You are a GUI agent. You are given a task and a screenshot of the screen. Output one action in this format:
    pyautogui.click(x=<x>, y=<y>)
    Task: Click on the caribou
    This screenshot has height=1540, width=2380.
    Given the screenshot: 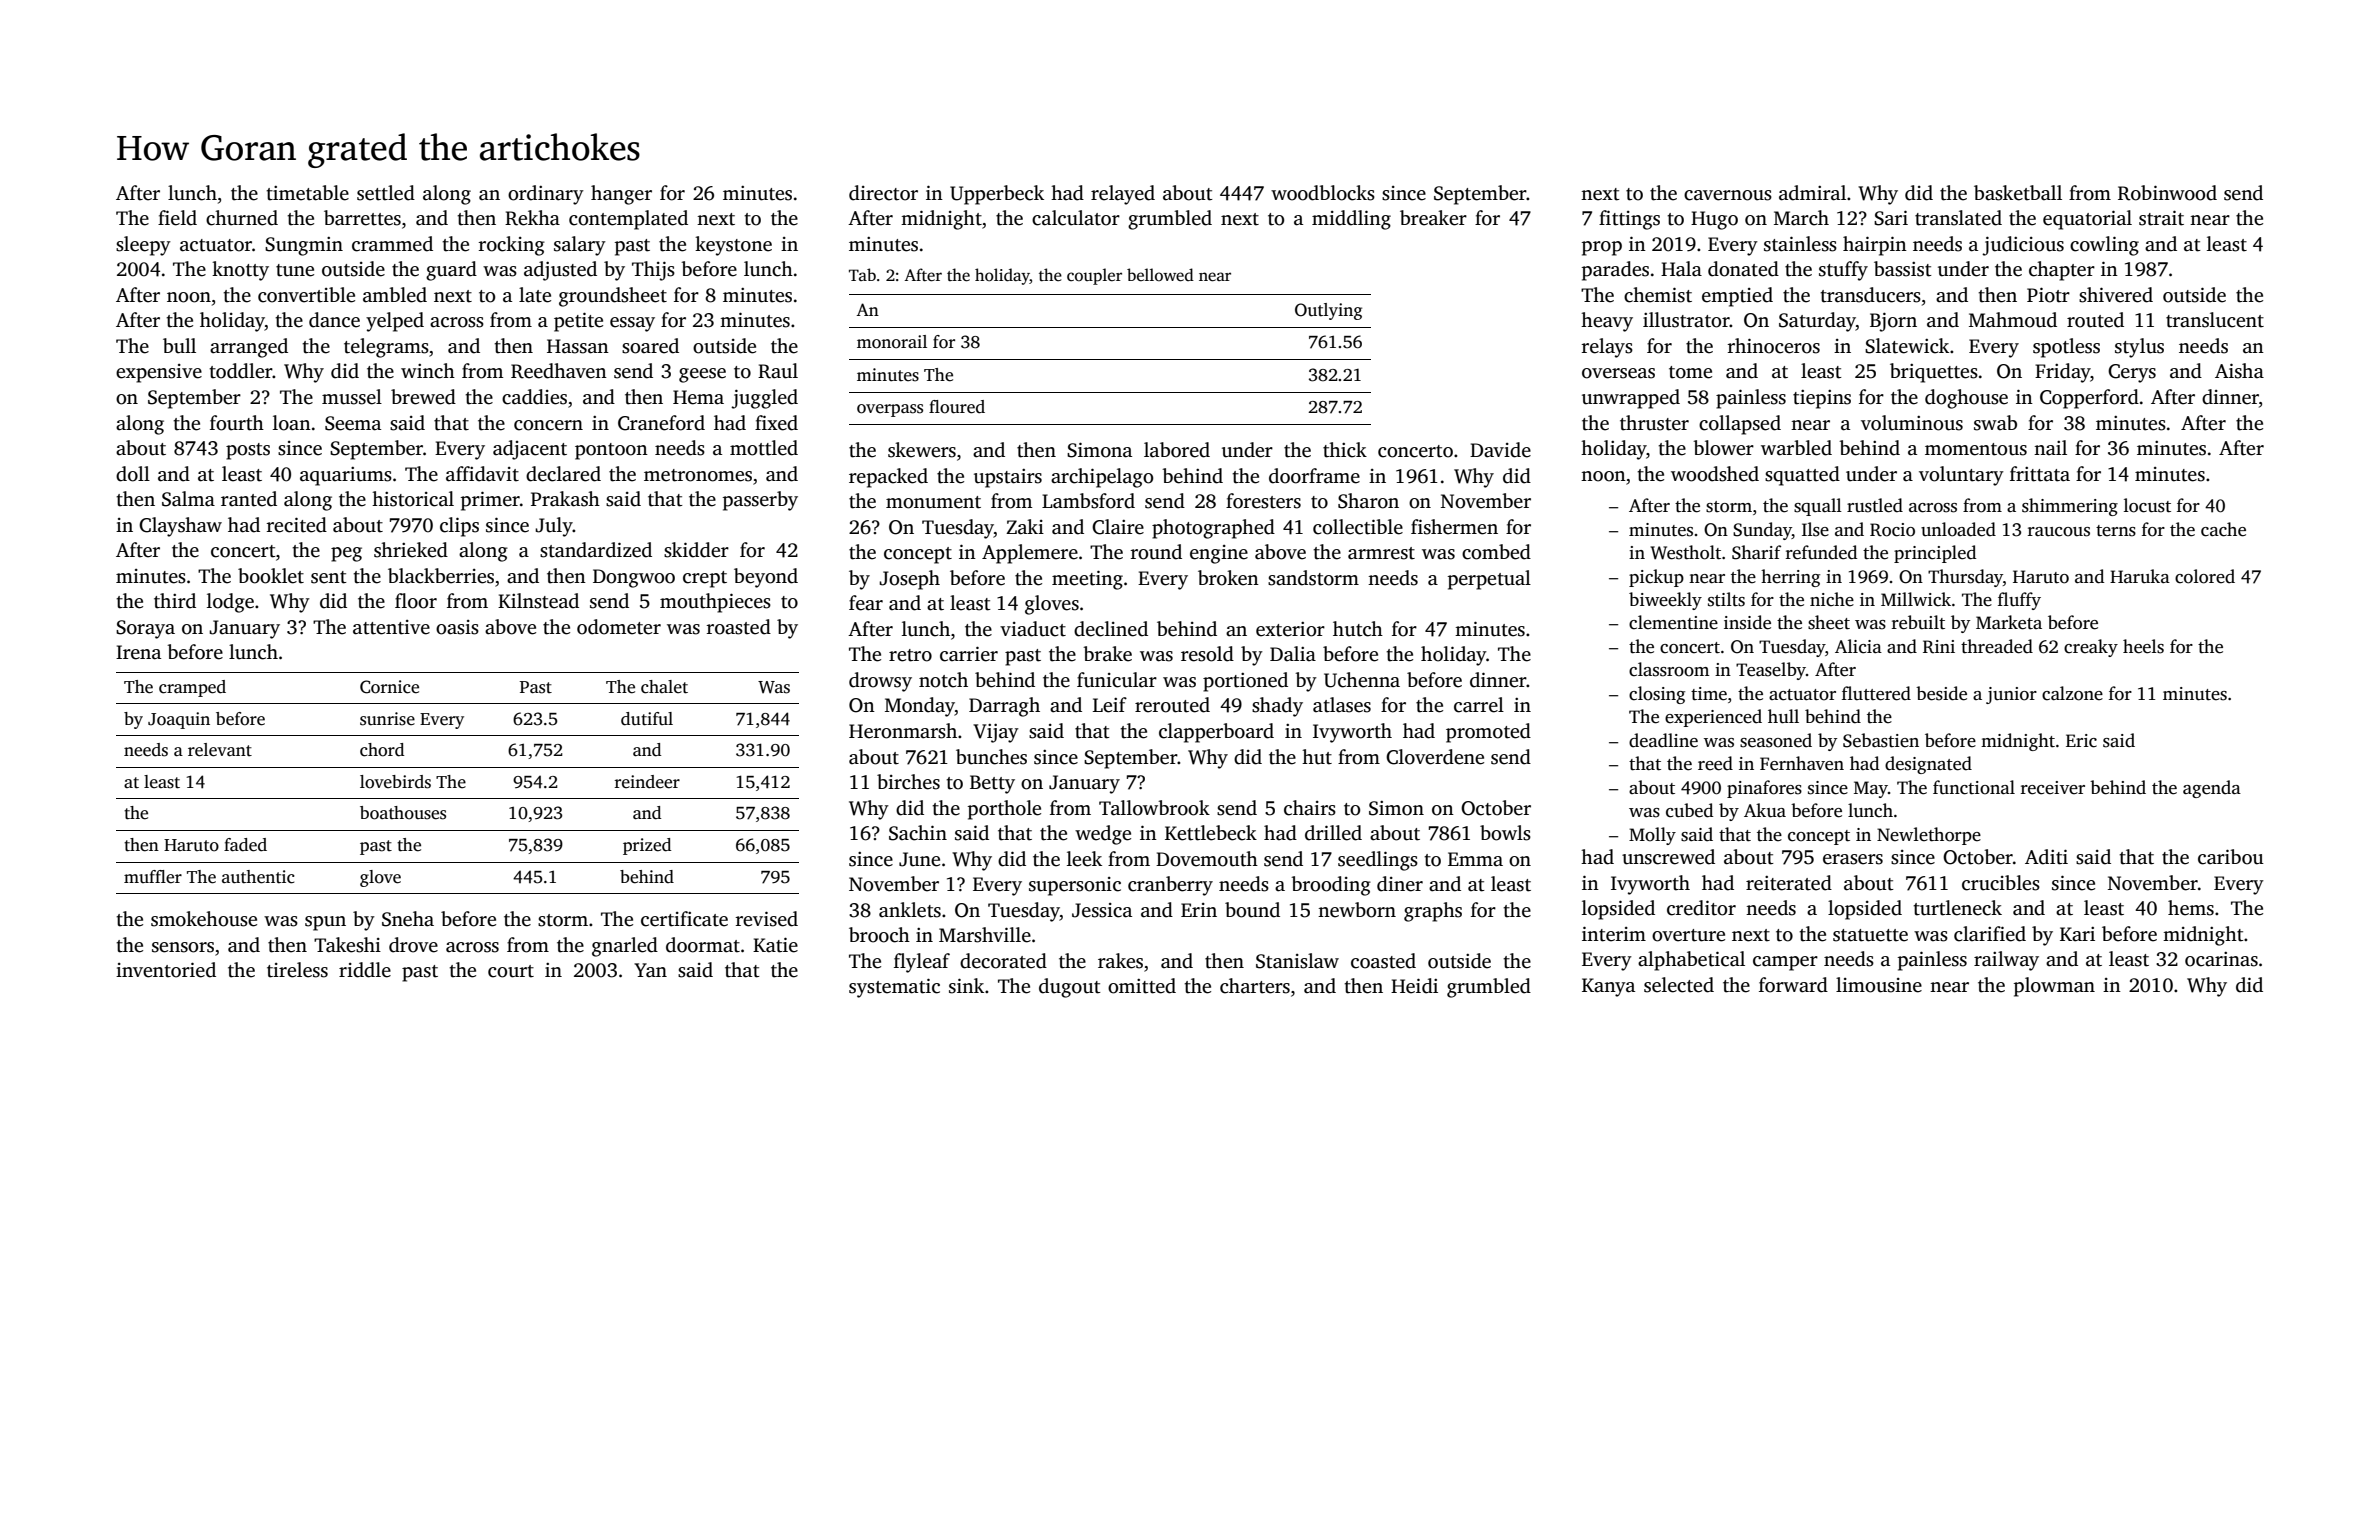 What is the action you would take?
    pyautogui.click(x=2231, y=857)
